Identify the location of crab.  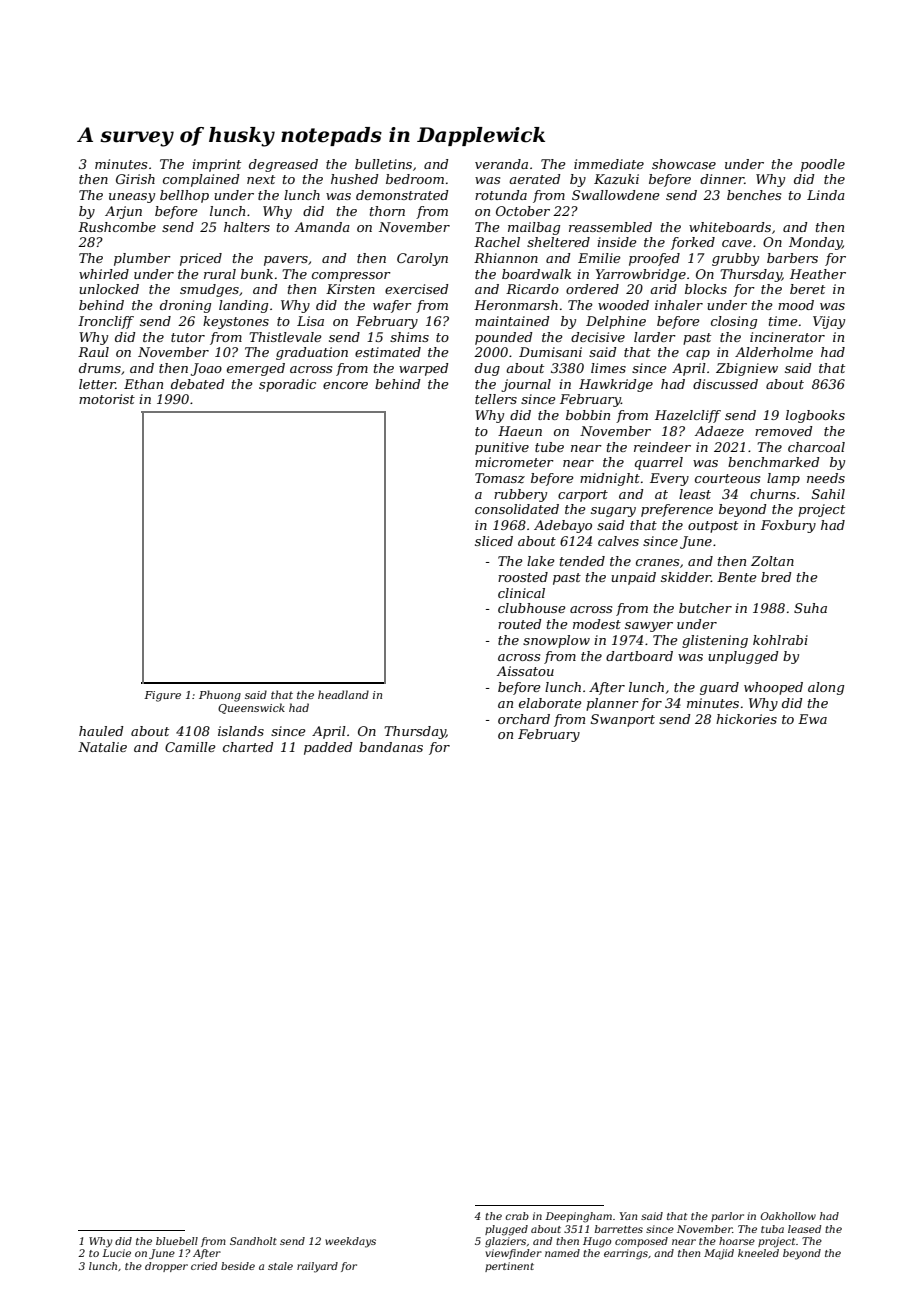
(517, 1216).
